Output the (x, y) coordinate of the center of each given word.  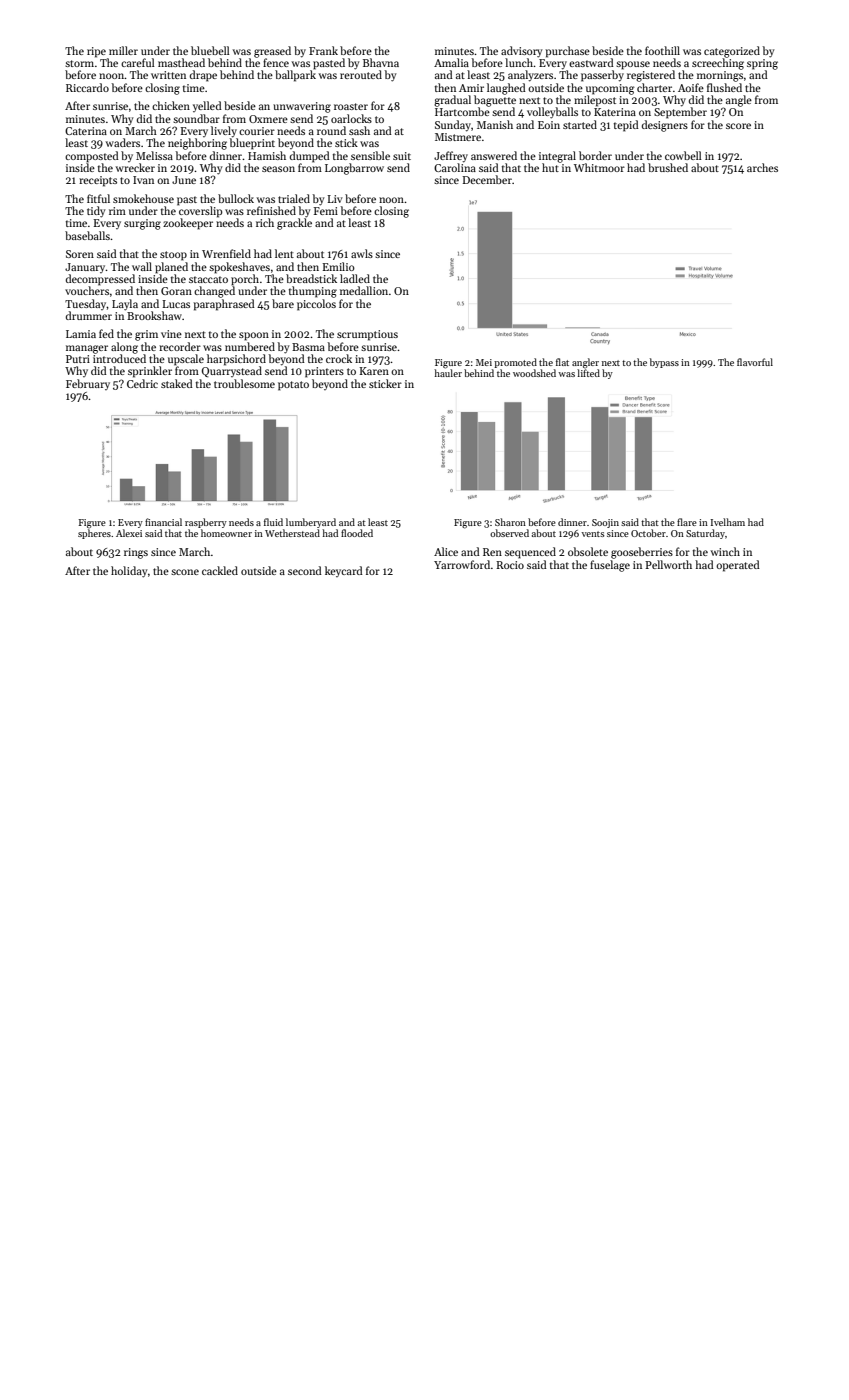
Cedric (142, 383)
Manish (495, 124)
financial (163, 522)
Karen (374, 371)
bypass (664, 363)
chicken (171, 105)
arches (762, 167)
